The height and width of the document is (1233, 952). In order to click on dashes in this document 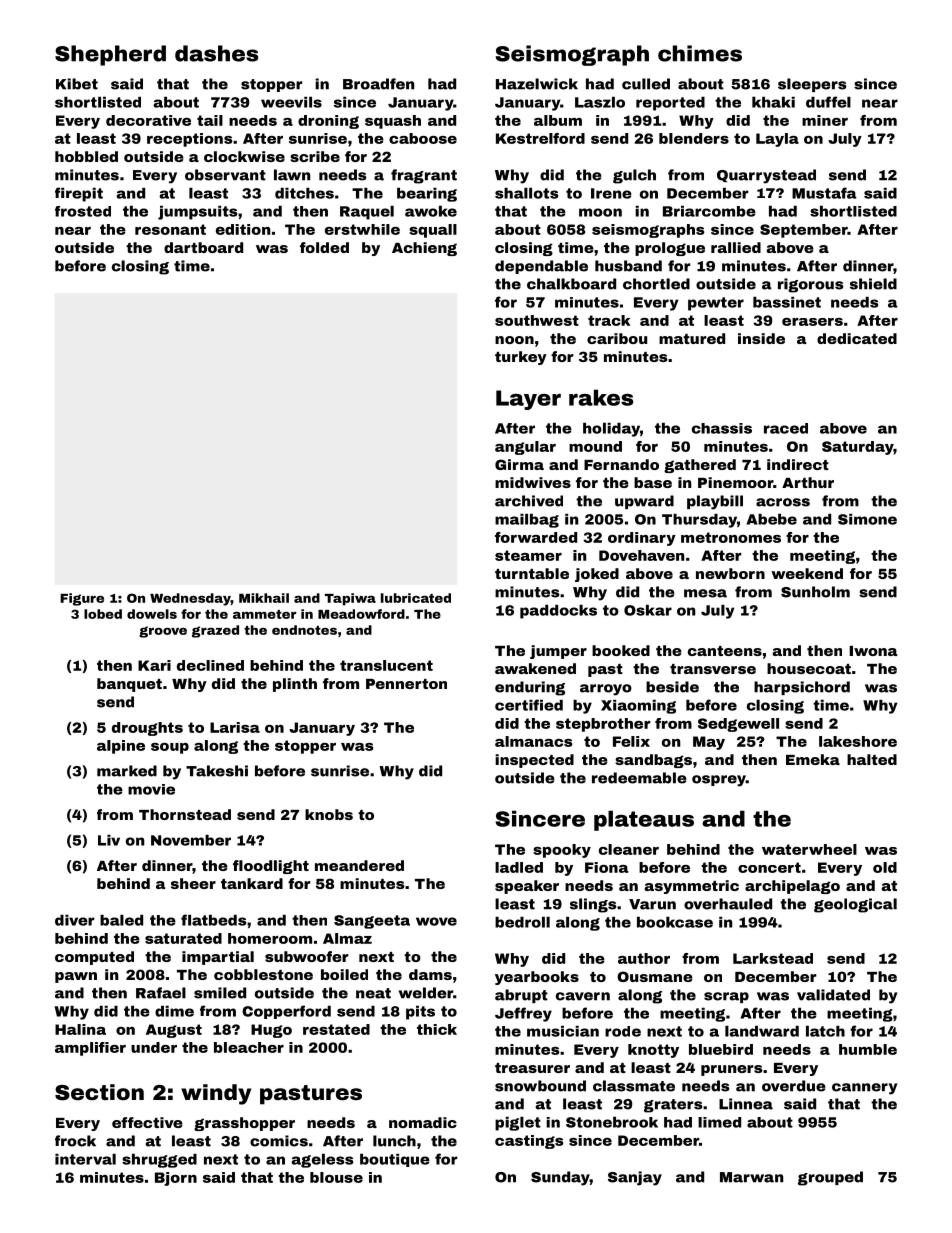, I will do `click(216, 53)`.
